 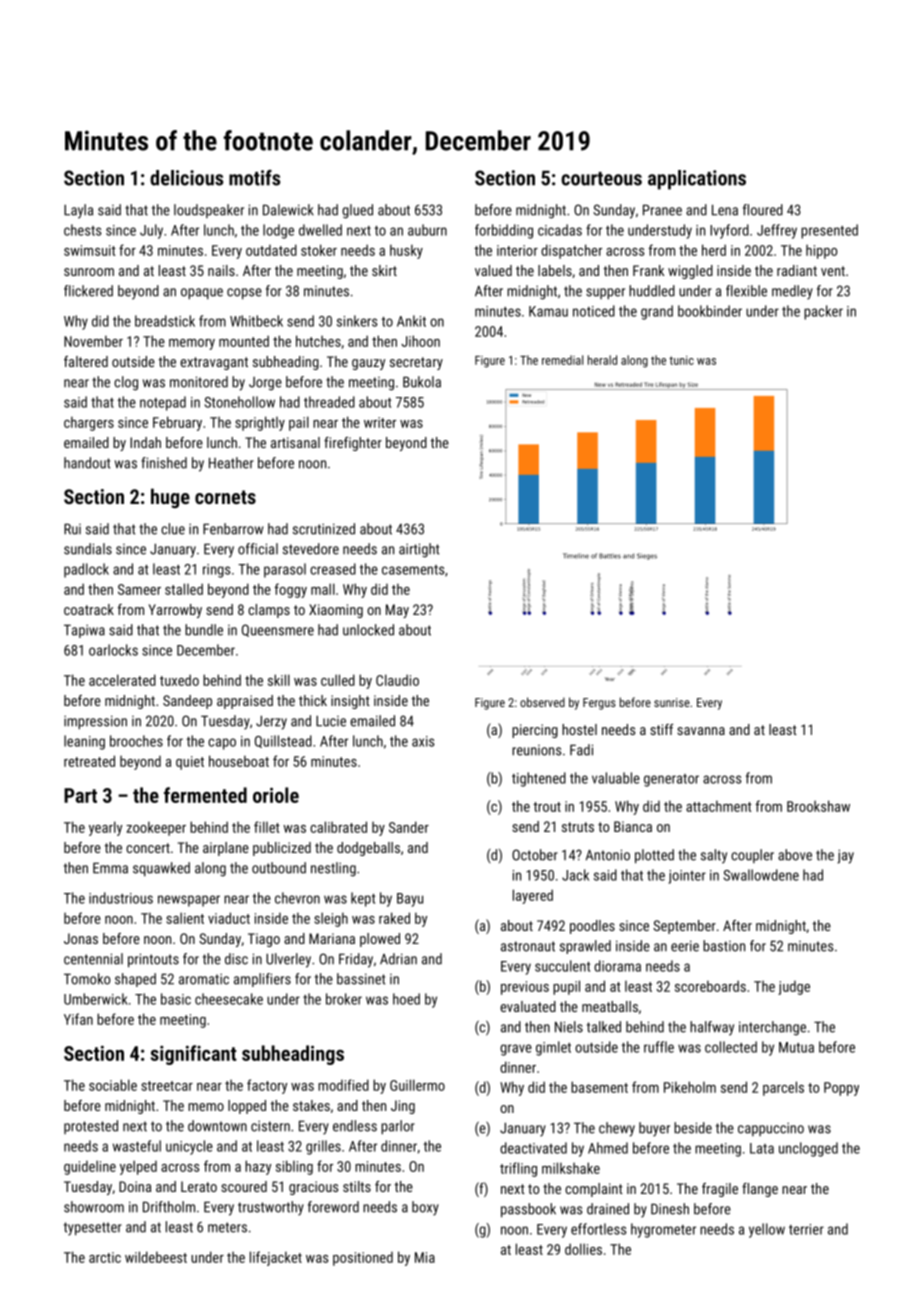 What do you see at coordinates (357, 211) in the page?
I see `glued` at bounding box center [357, 211].
